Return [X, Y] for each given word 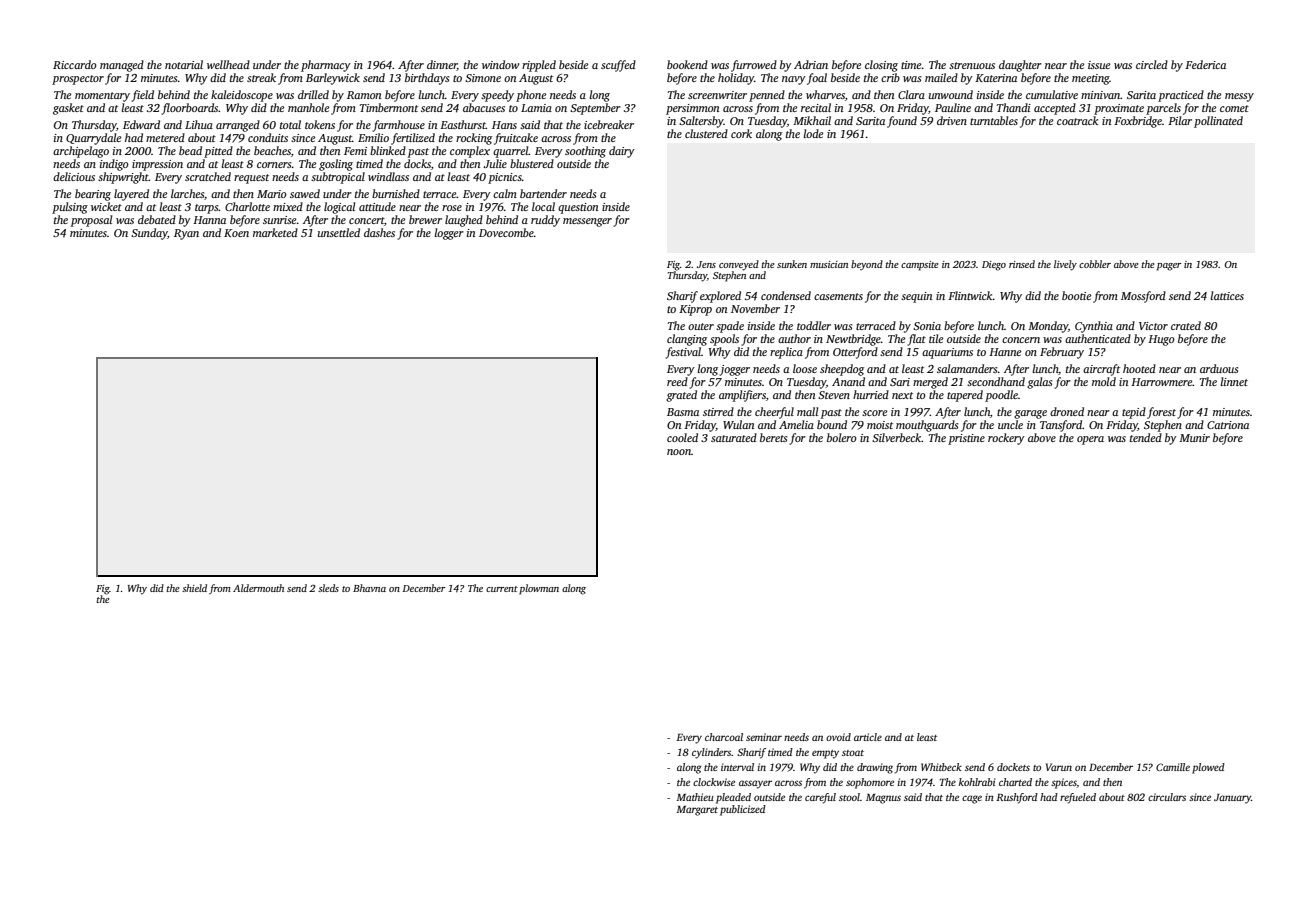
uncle [1010, 424]
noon [679, 452]
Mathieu [695, 797]
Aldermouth [258, 588]
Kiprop [695, 310]
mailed [941, 77]
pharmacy [326, 66]
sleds [328, 588]
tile [936, 338]
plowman [539, 589]
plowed [1208, 768]
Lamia [536, 108]
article [868, 737]
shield [194, 588]
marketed [275, 232]
